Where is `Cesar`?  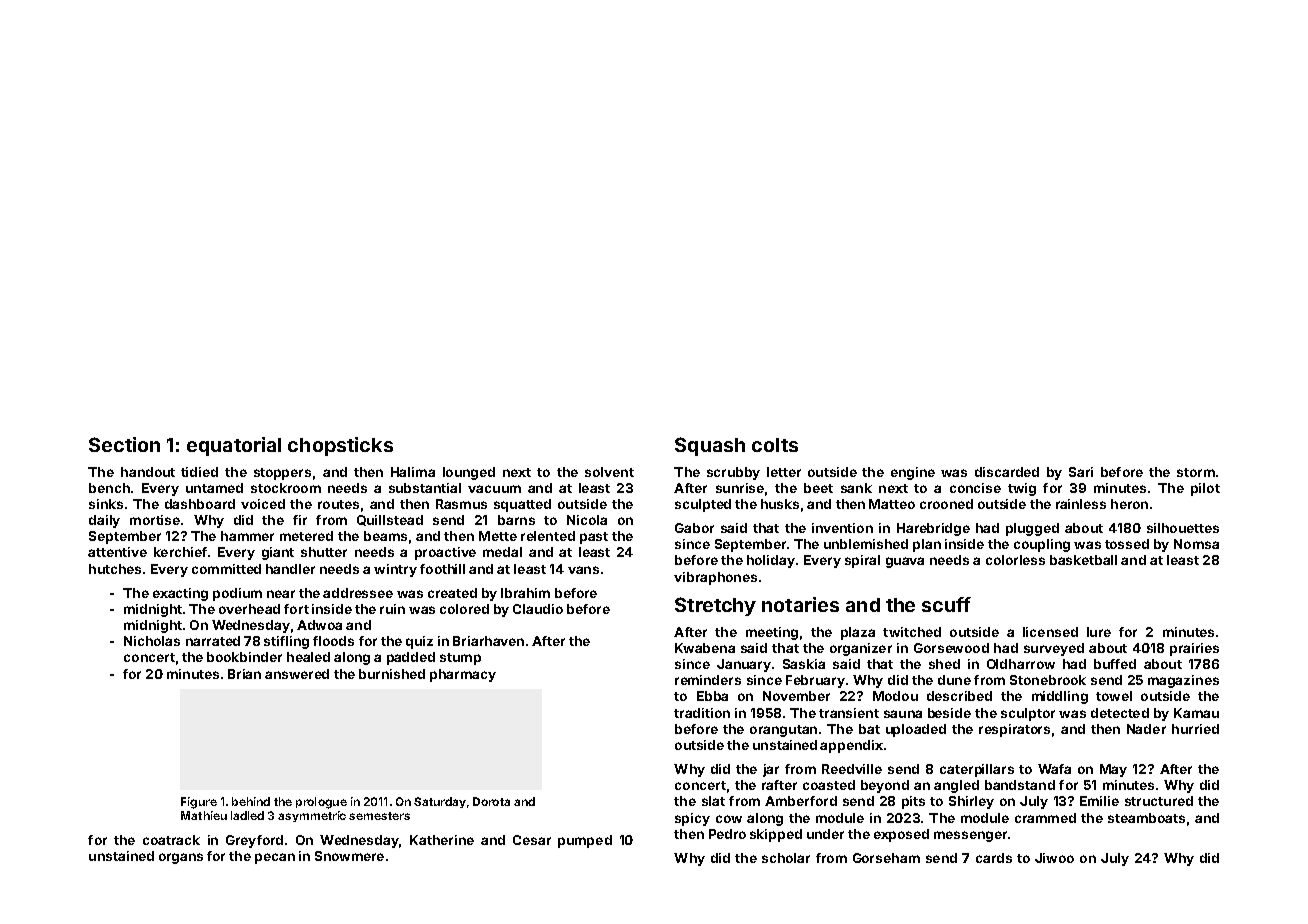
Cesar is located at coordinates (532, 840).
